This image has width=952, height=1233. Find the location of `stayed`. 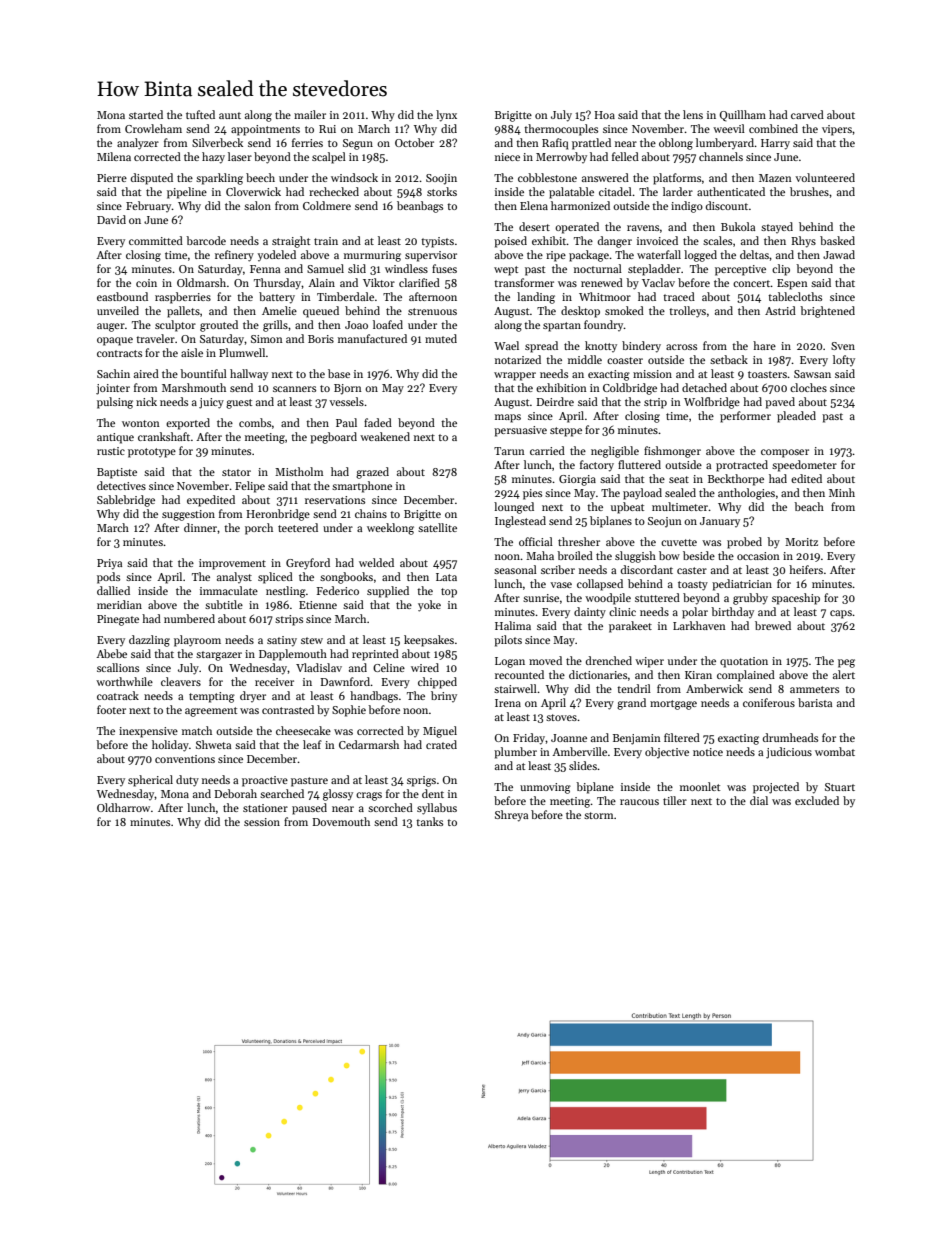

stayed is located at coordinates (777, 227).
